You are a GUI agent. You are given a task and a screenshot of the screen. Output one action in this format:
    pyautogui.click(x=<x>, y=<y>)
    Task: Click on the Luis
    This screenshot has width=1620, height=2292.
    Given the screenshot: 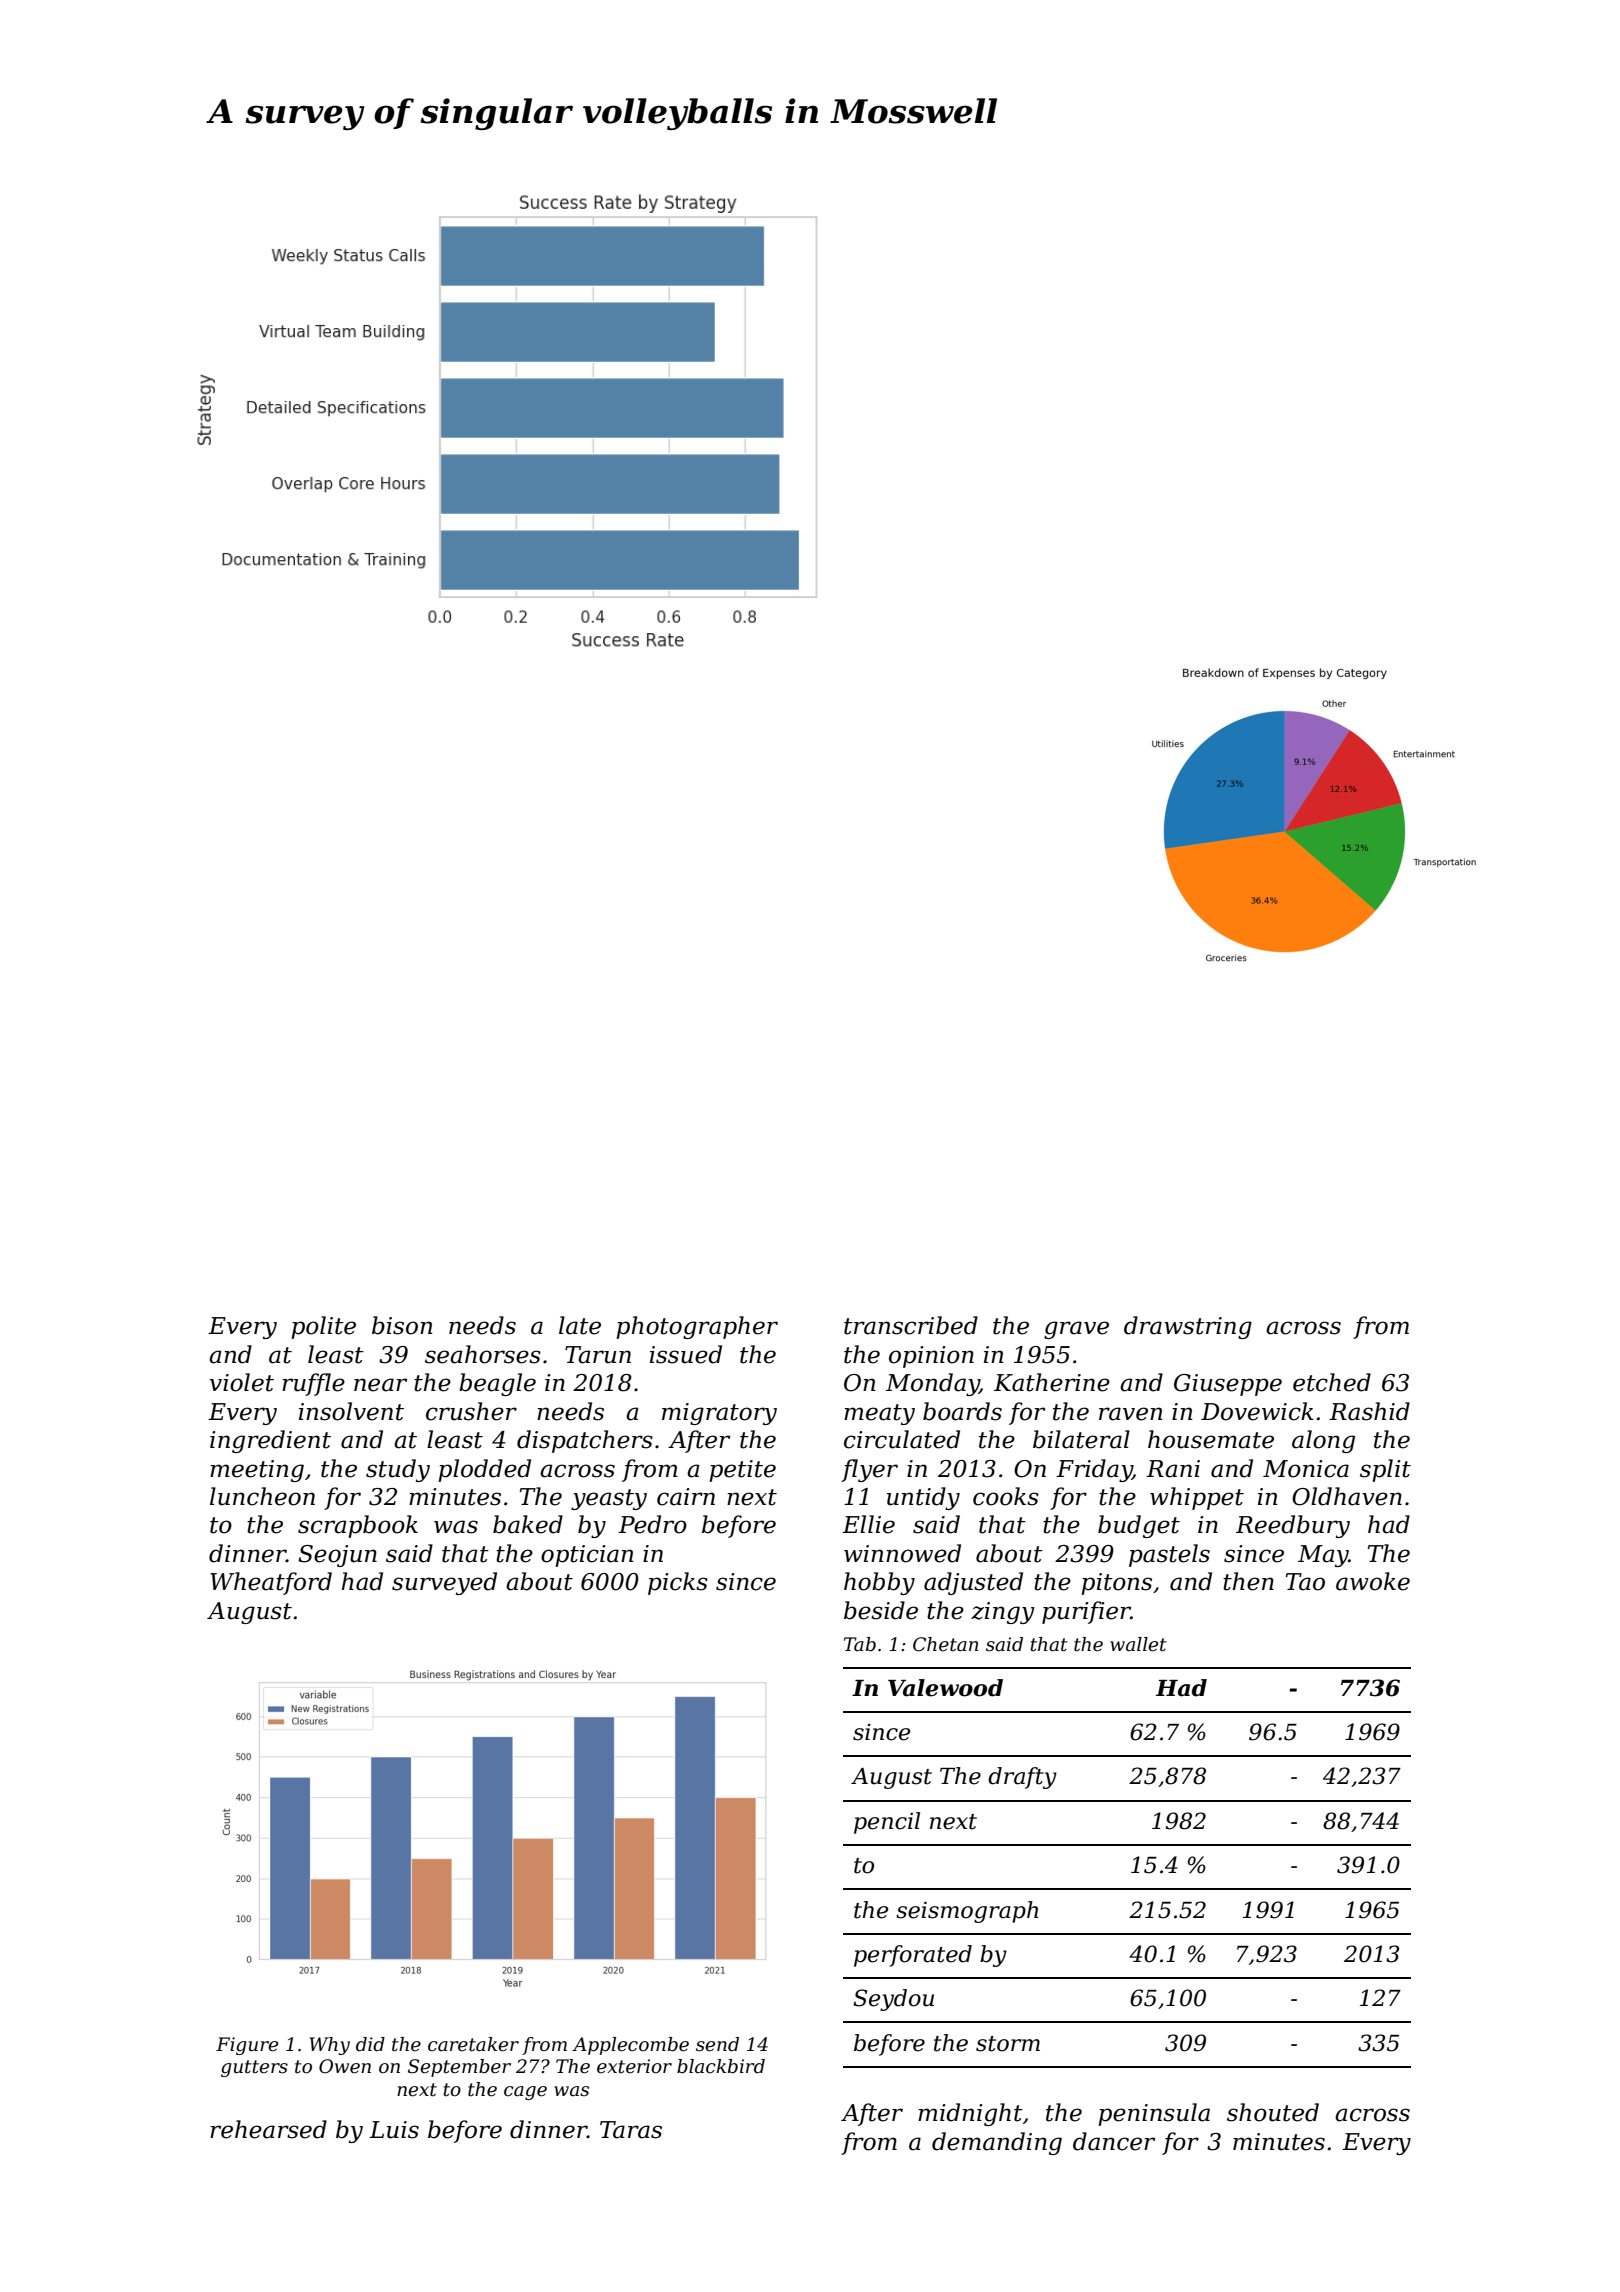 What is the action you would take?
    pyautogui.click(x=394, y=2130)
